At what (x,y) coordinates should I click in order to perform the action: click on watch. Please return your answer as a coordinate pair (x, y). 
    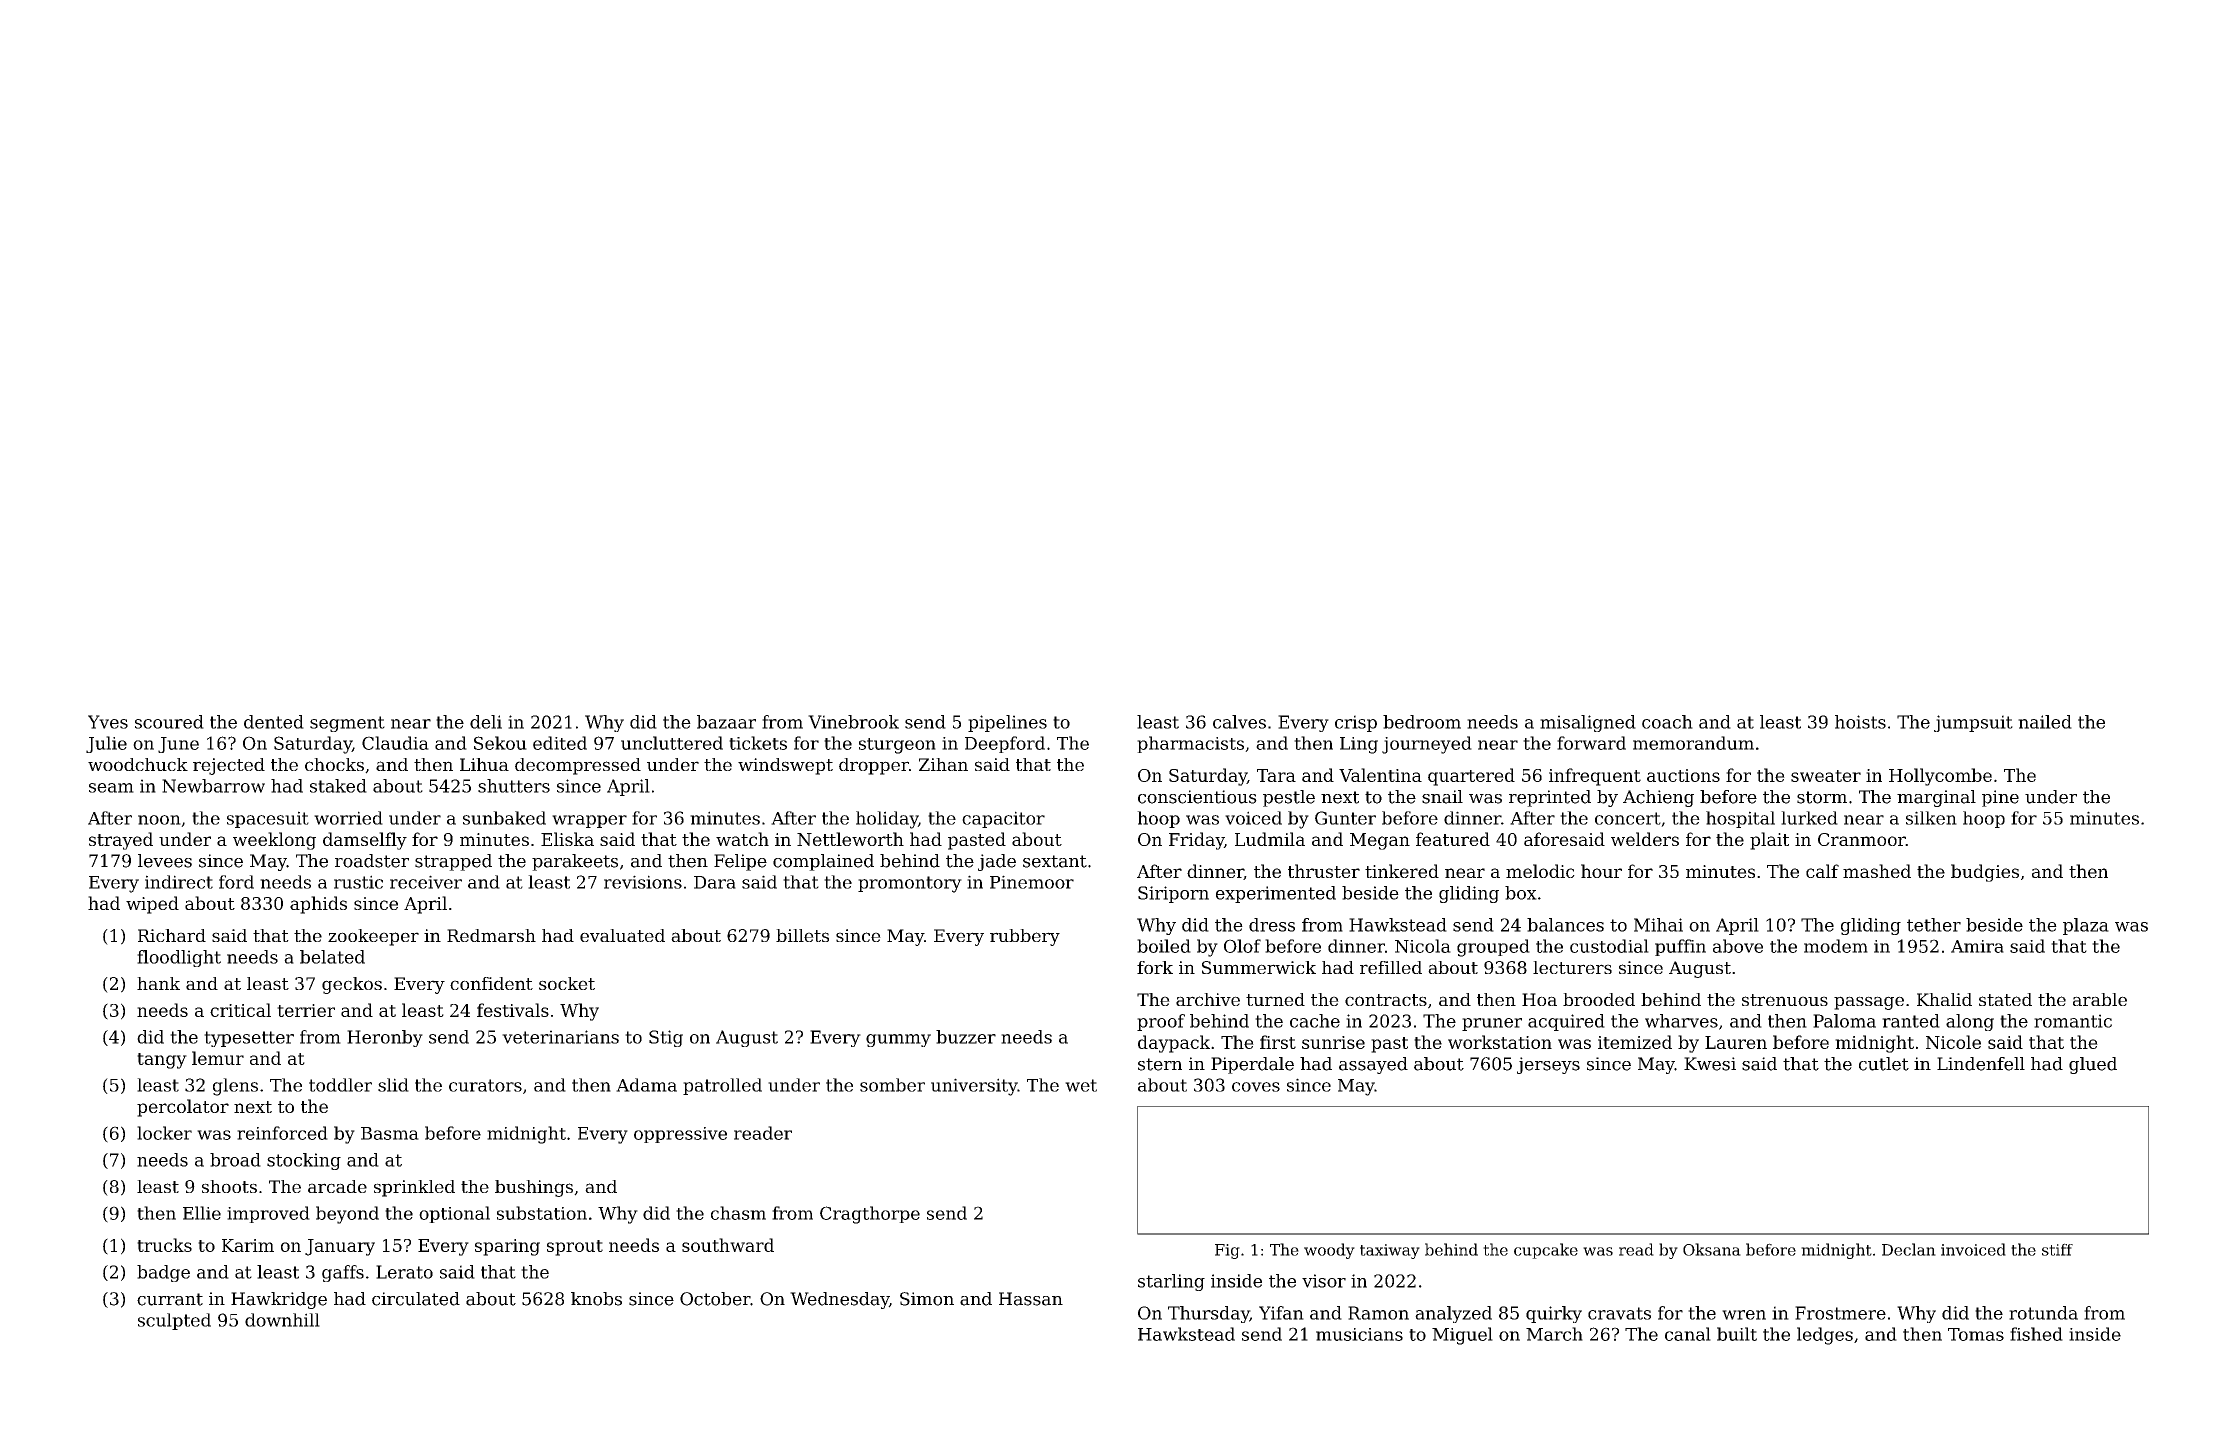
    Looking at the image, I should click on (742, 839).
